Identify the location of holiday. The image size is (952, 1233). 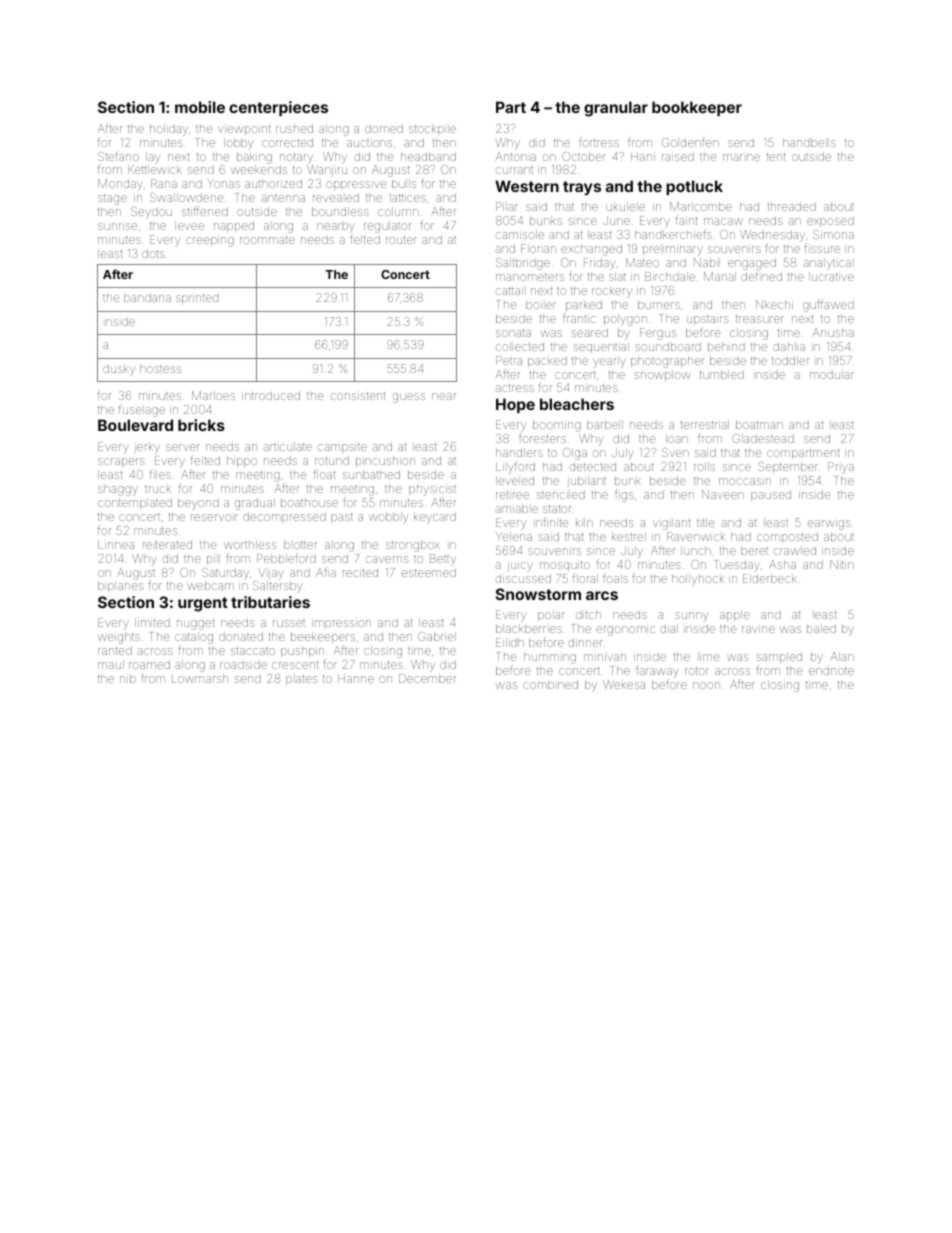
(169, 130).
